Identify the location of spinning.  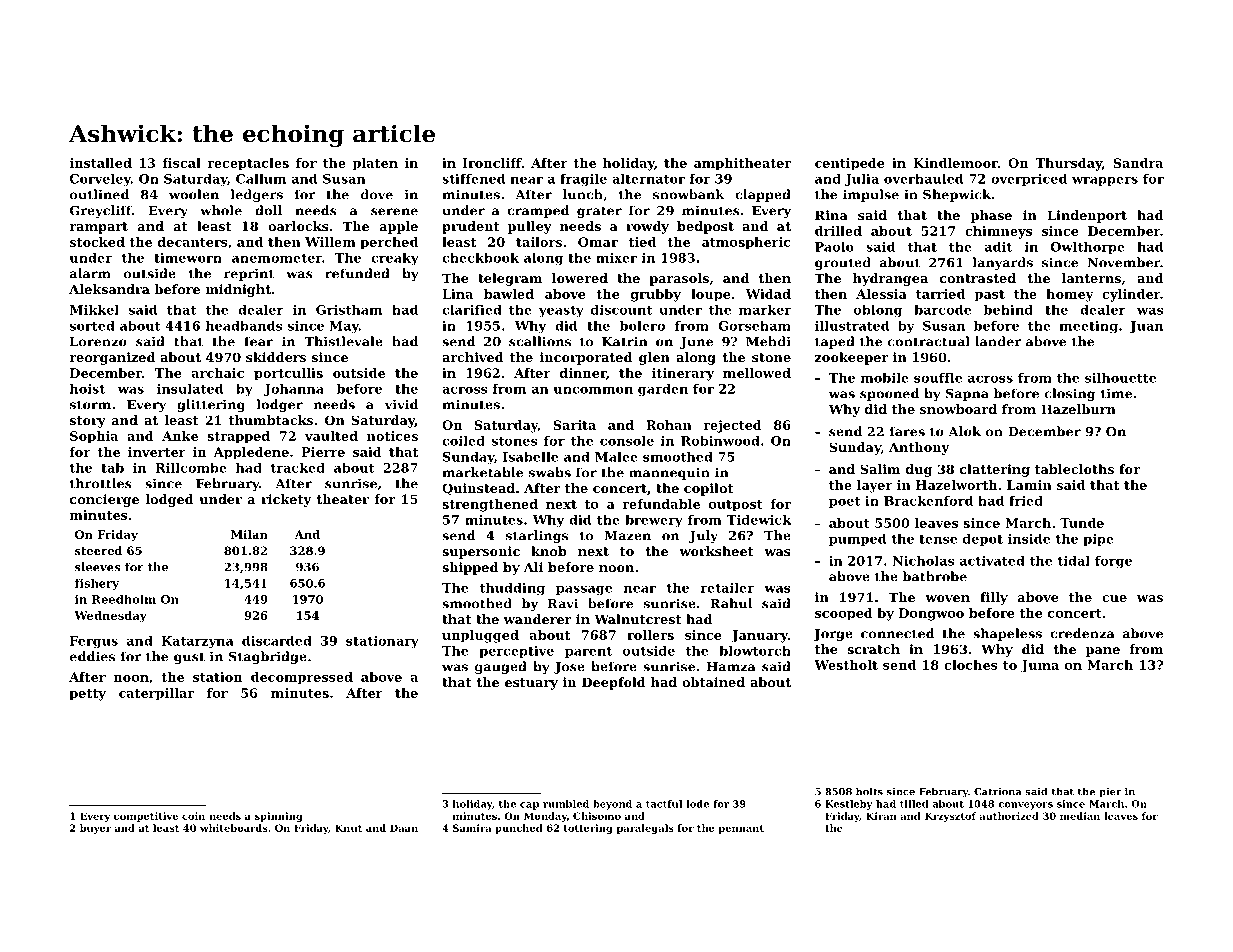
(279, 817).
